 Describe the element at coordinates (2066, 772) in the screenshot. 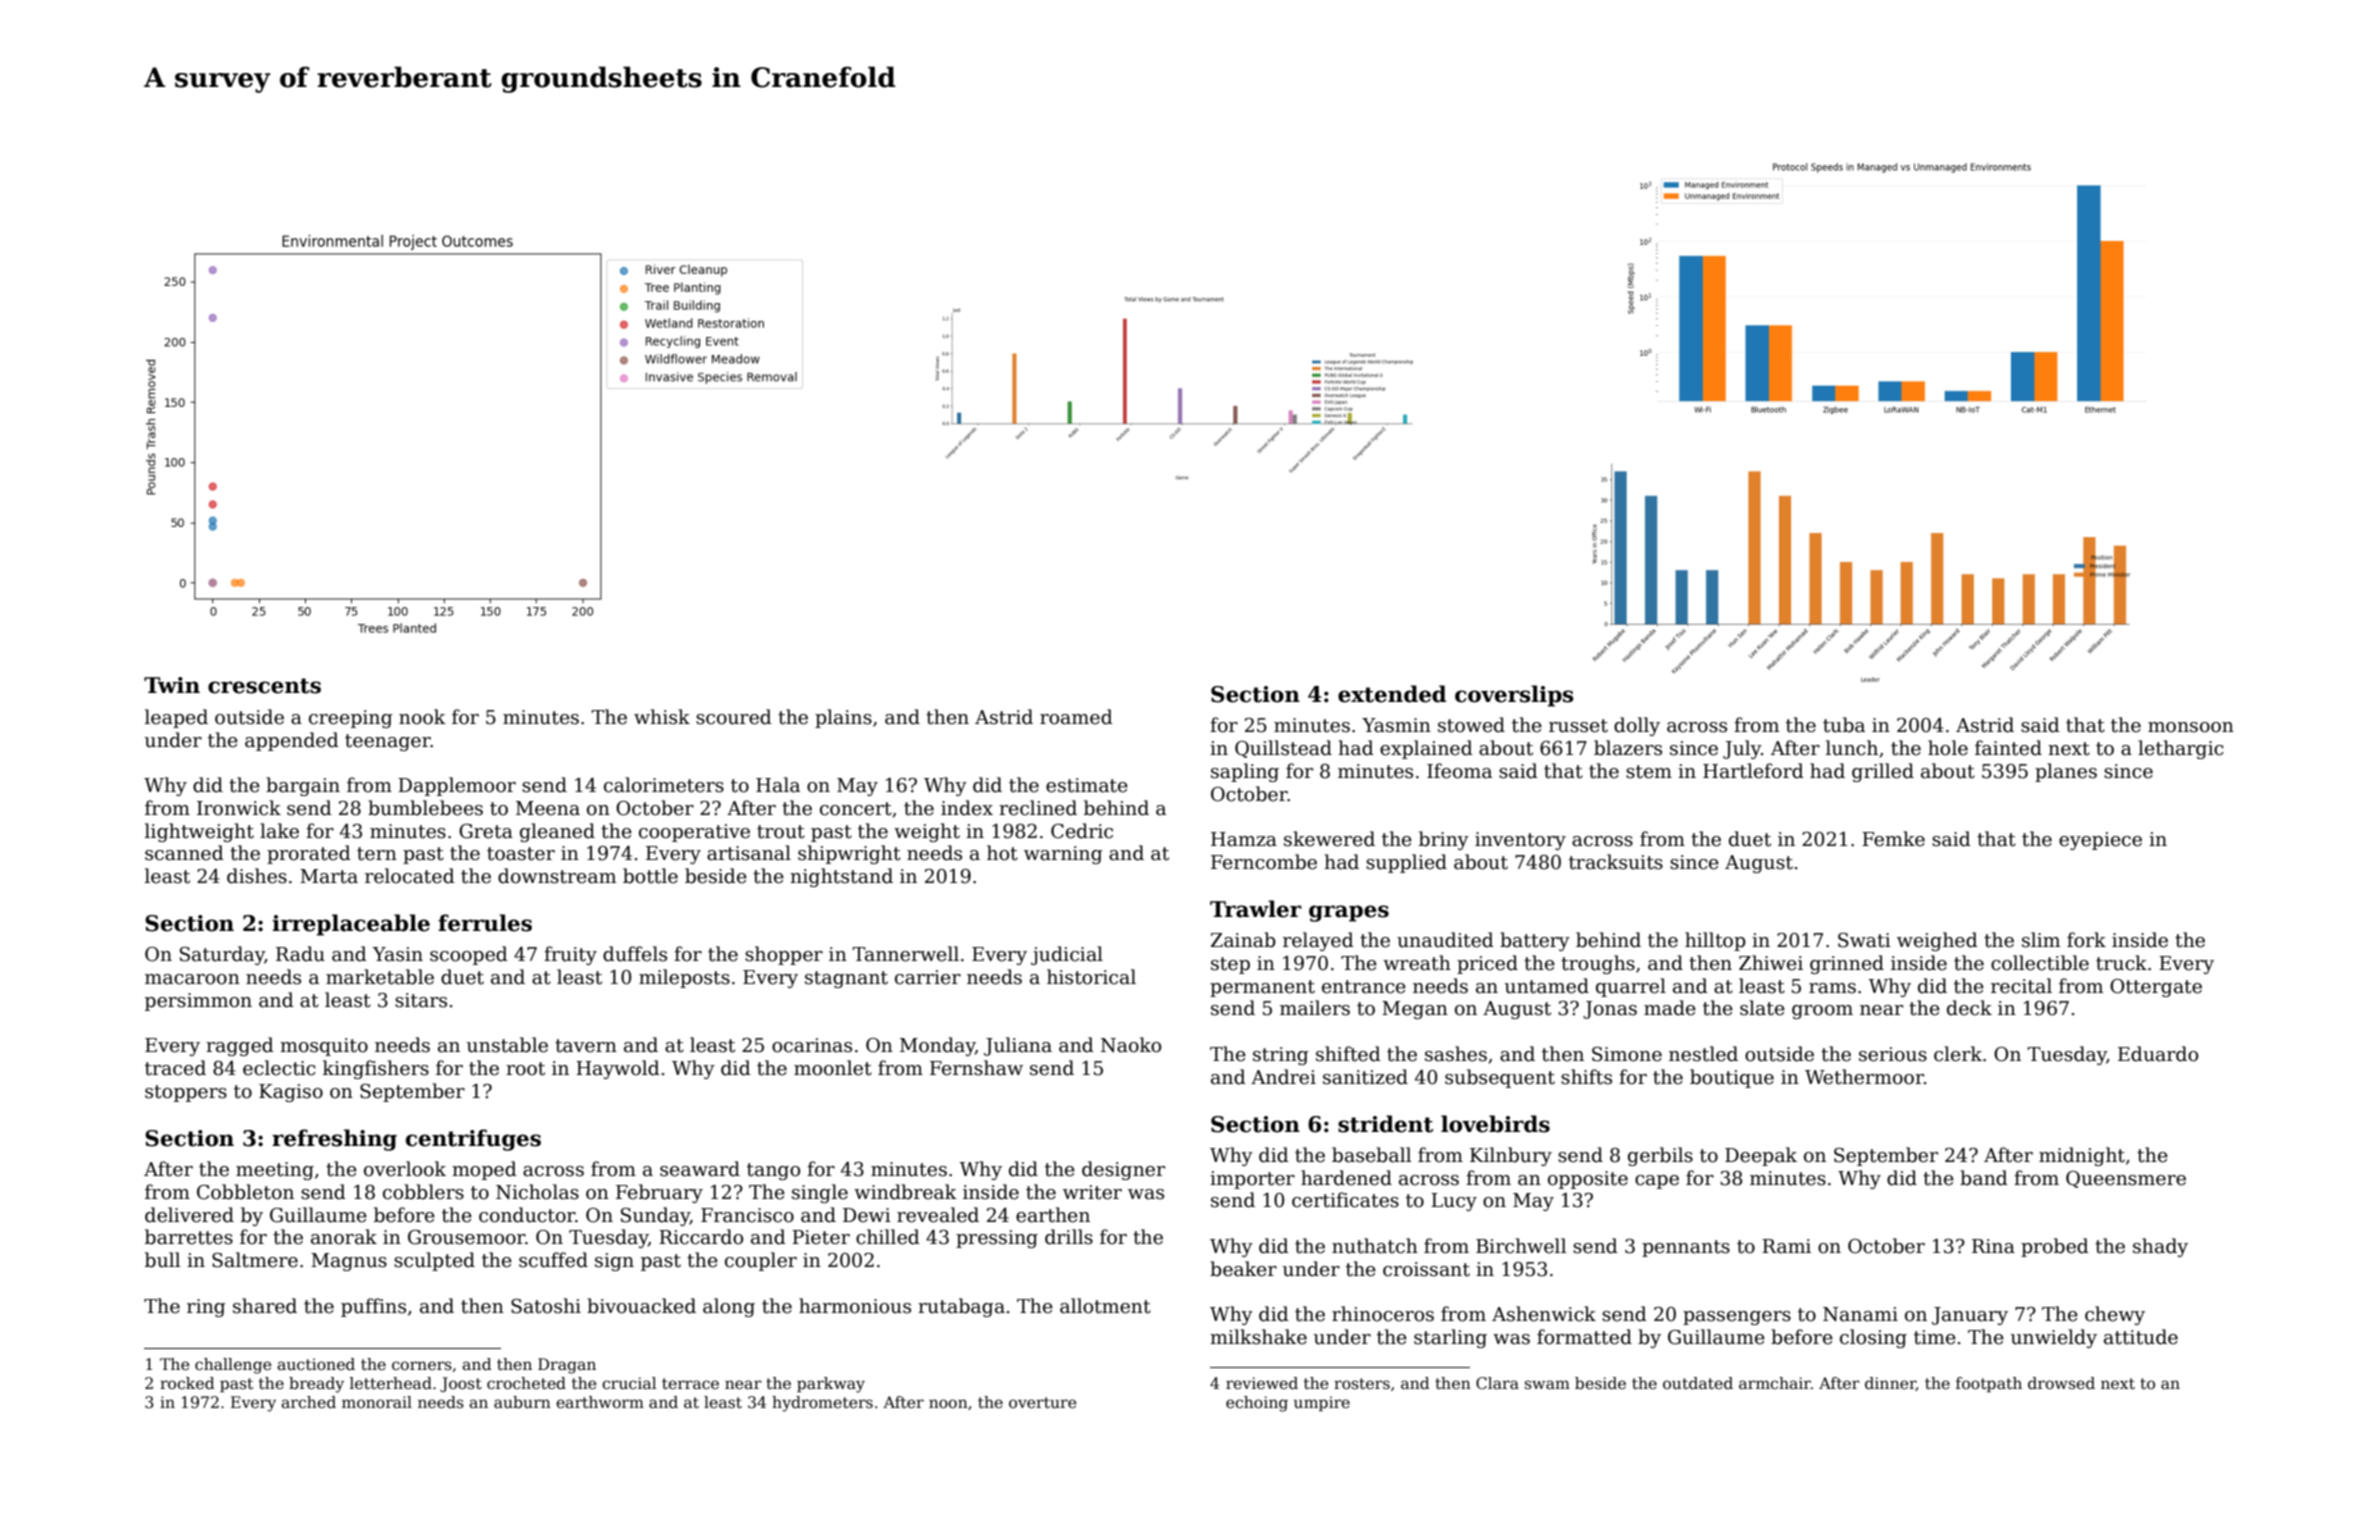

I see `planes` at that location.
